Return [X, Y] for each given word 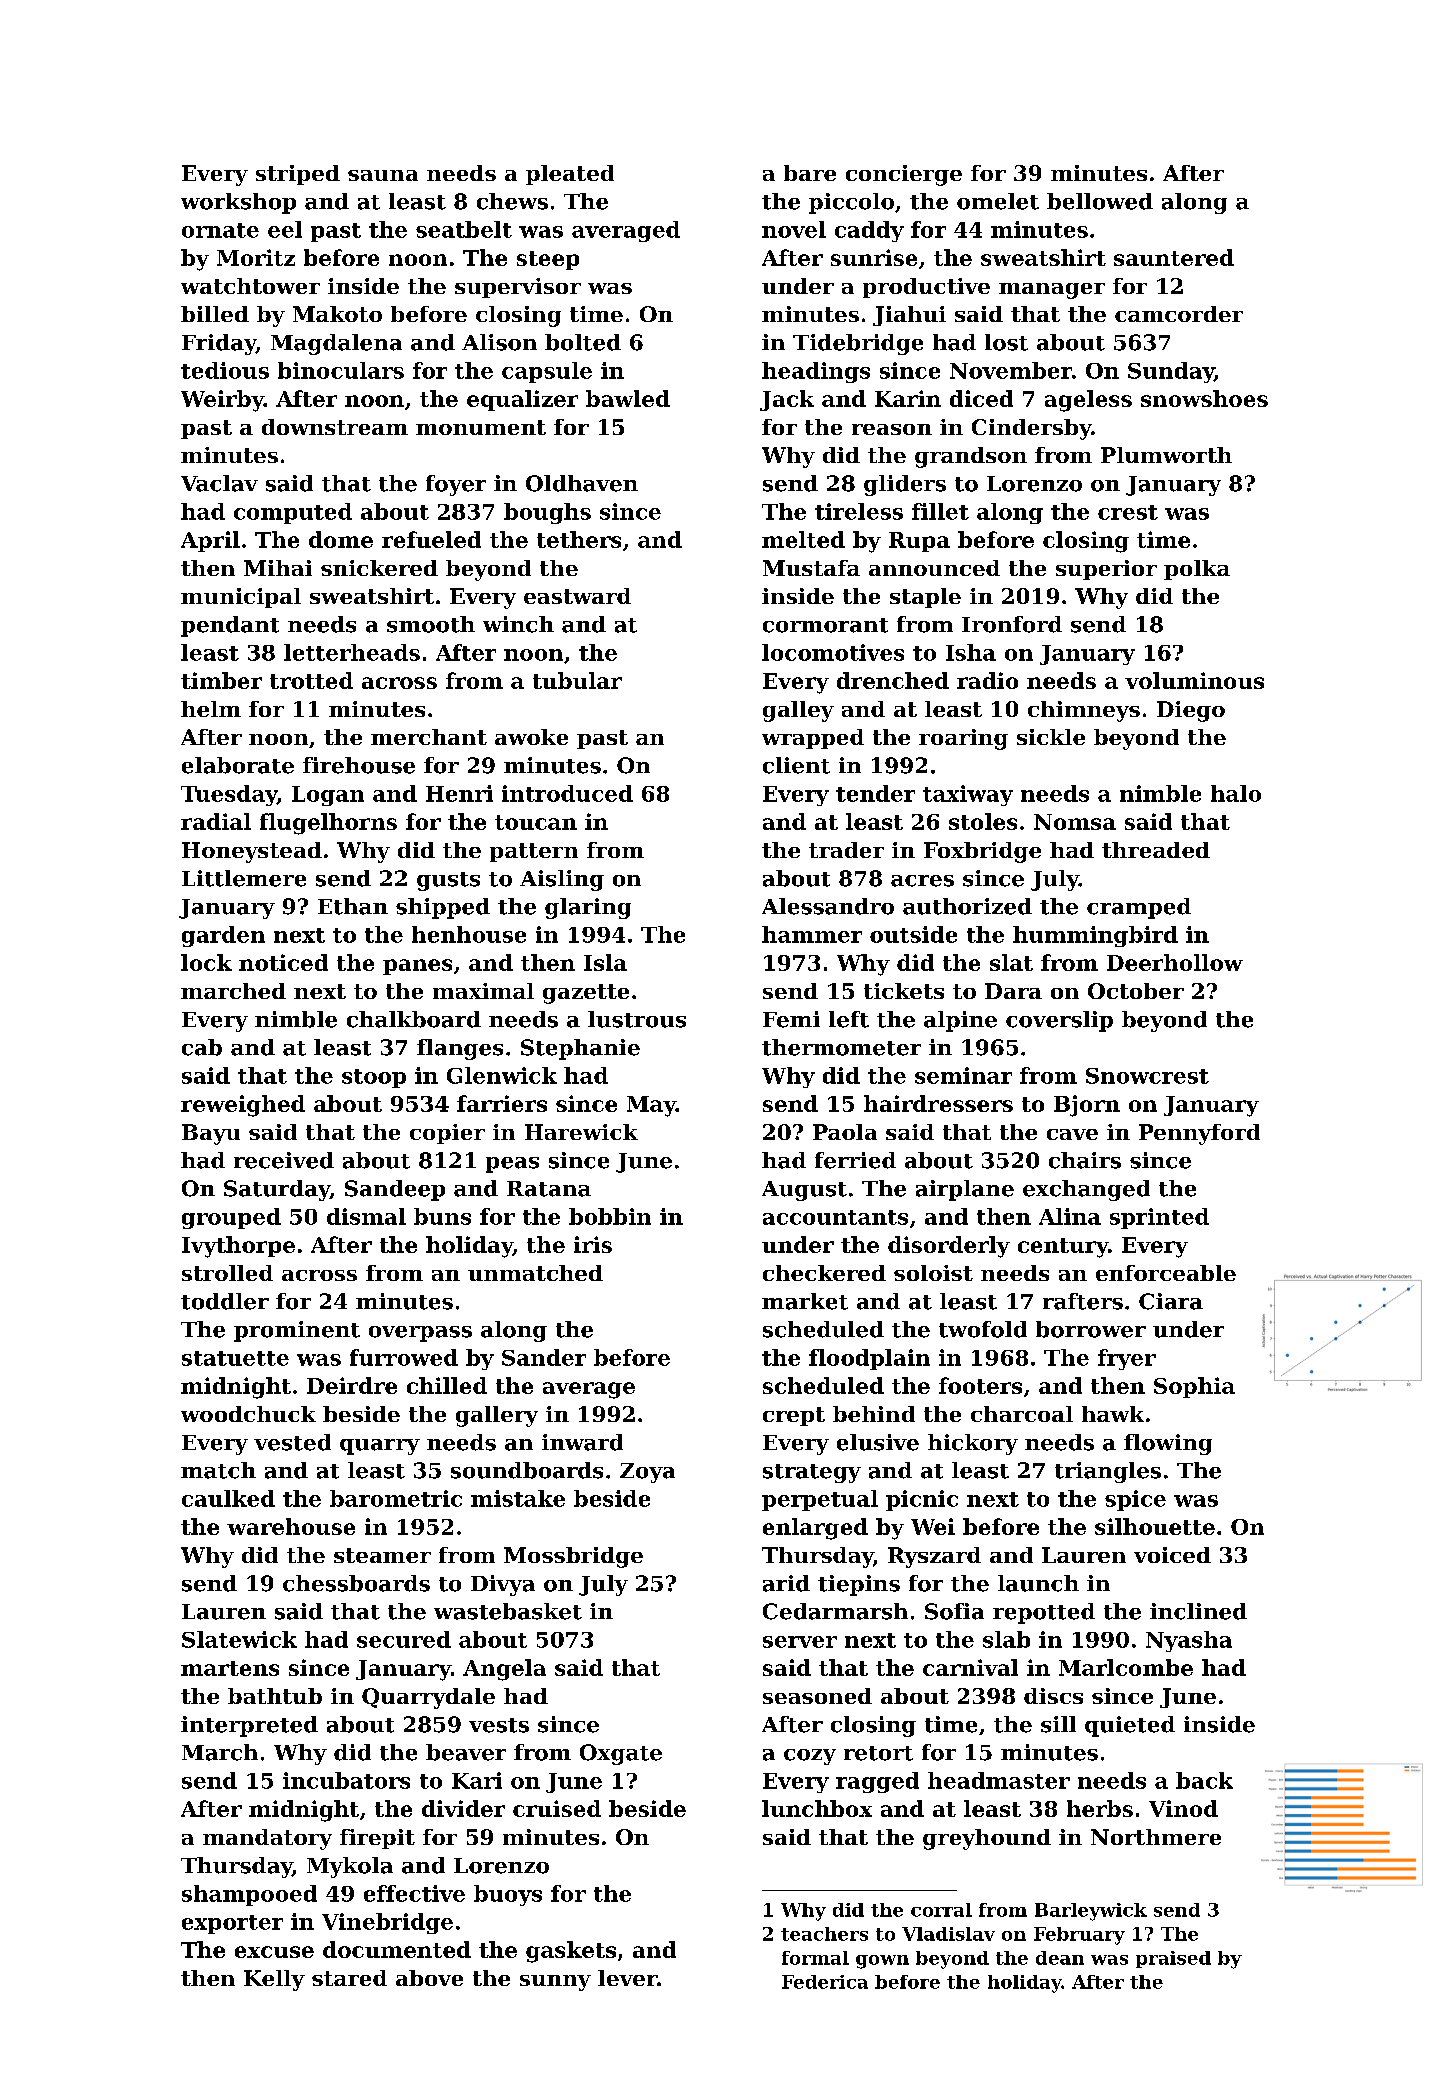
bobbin [610, 1216]
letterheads [352, 652]
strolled [227, 1273]
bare [810, 173]
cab [202, 1047]
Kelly [274, 1980]
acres [922, 881]
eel [285, 229]
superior [1106, 570]
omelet [998, 201]
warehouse [291, 1526]
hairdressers [938, 1103]
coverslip [1059, 1021]
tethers [579, 539]
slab [1006, 1639]
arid [786, 1583]
